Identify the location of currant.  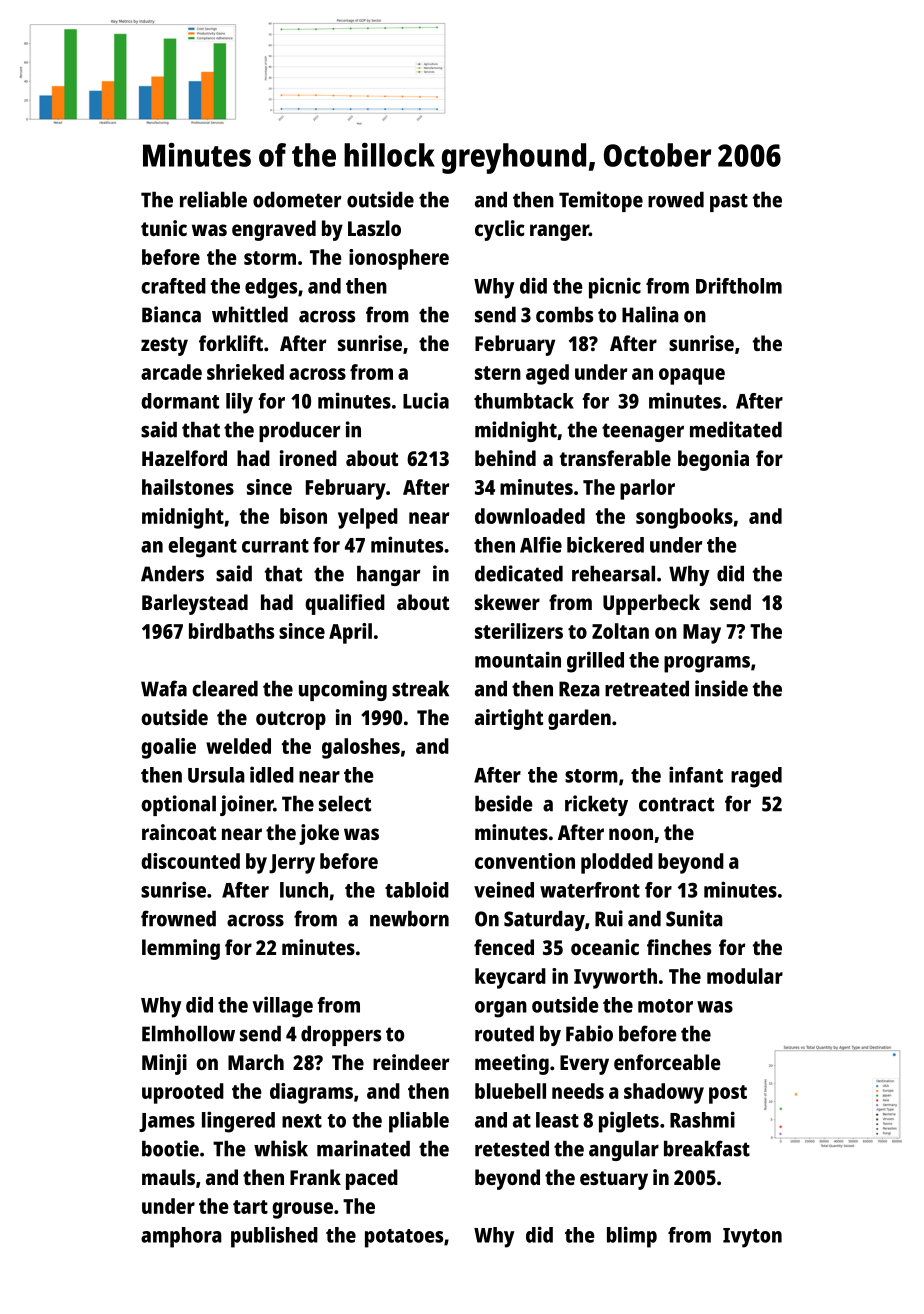
(275, 546).
